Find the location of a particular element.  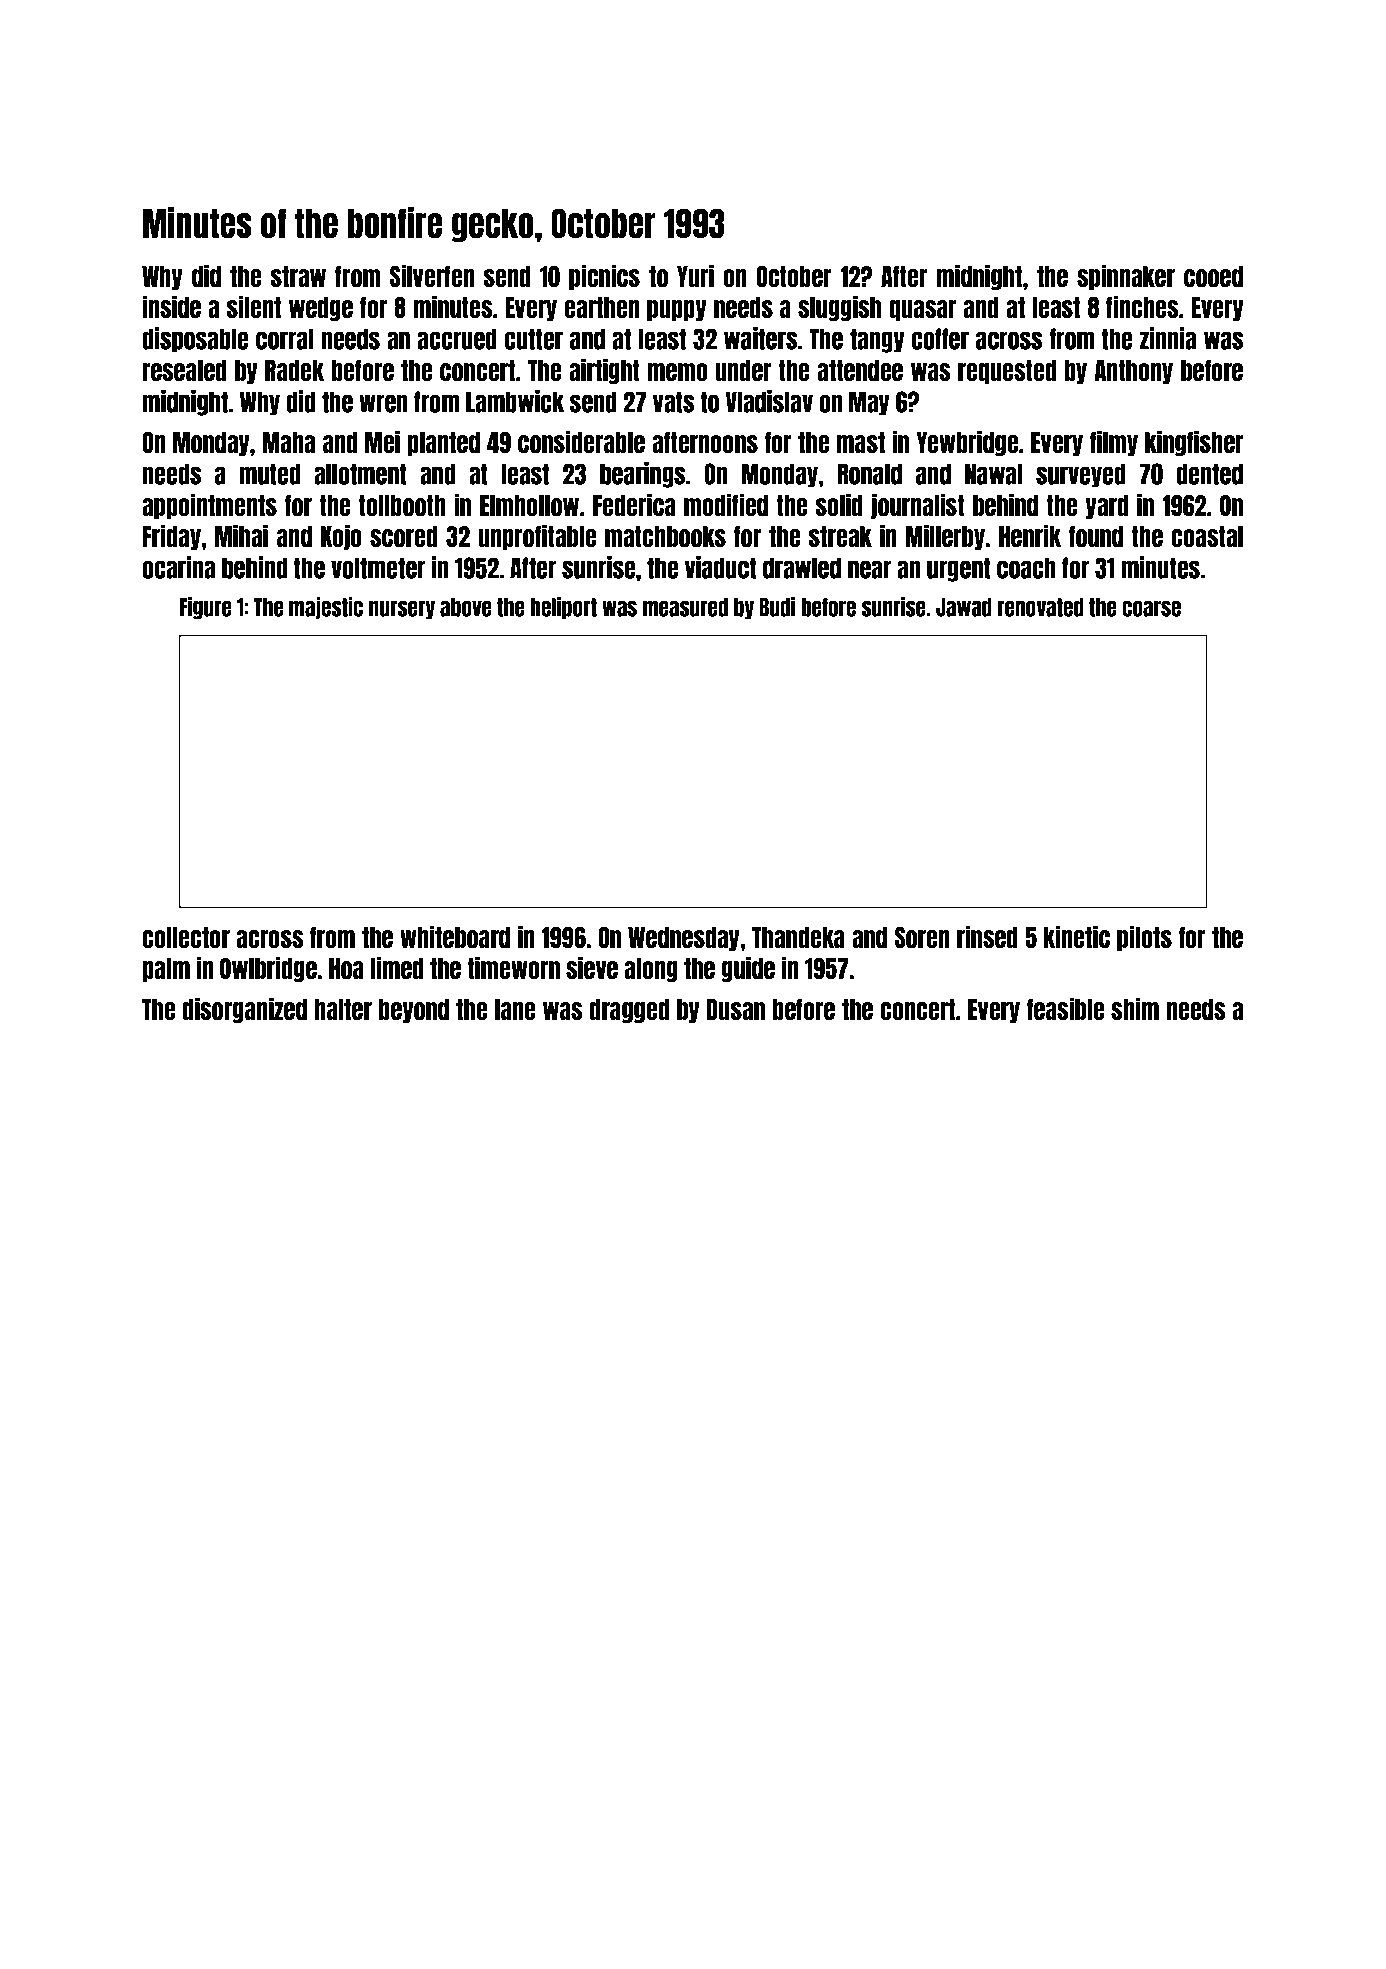

renovated is located at coordinates (1041, 607).
